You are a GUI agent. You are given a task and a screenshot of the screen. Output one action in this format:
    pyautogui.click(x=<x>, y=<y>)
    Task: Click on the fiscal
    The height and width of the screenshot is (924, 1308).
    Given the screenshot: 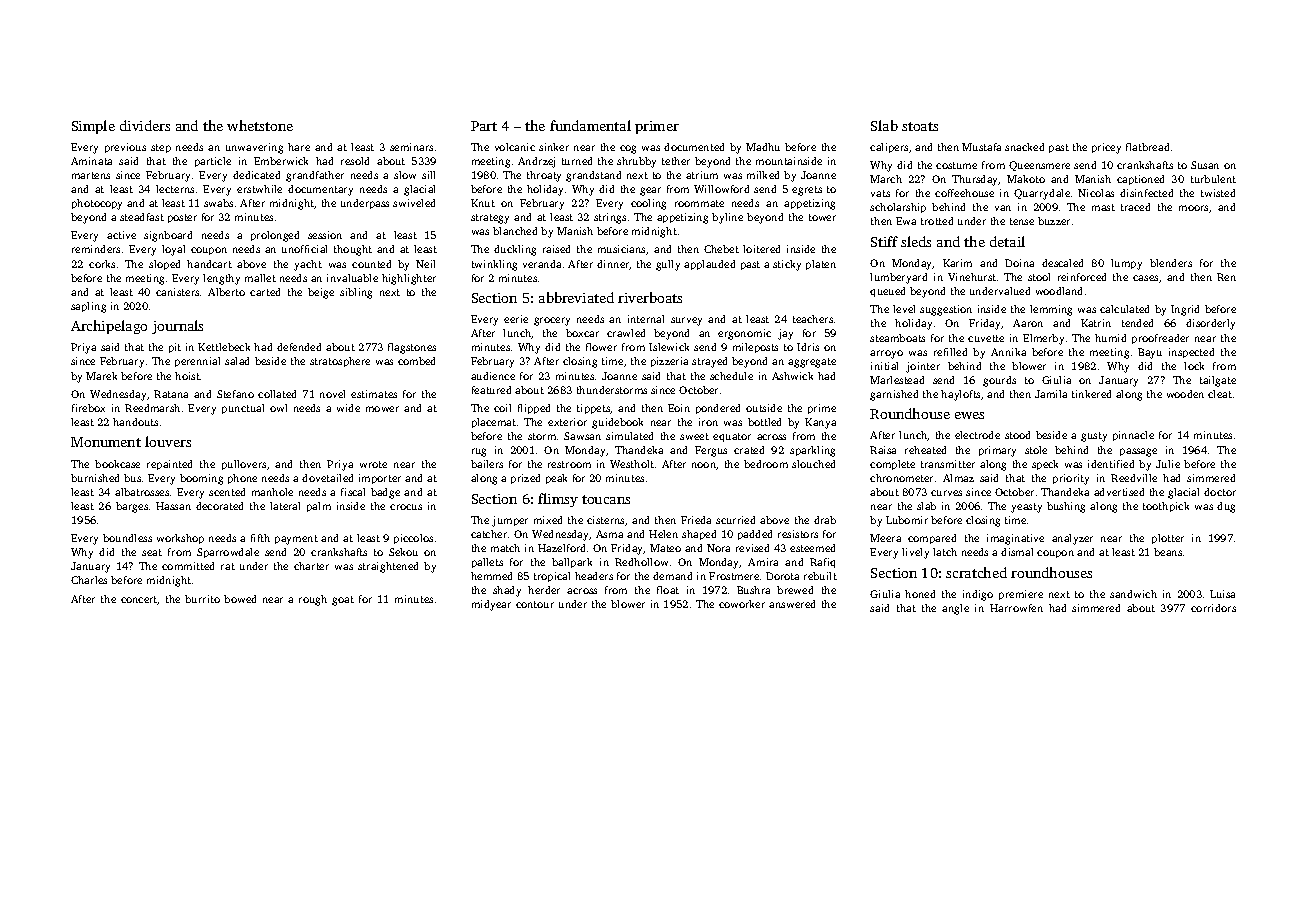 What is the action you would take?
    pyautogui.click(x=353, y=492)
